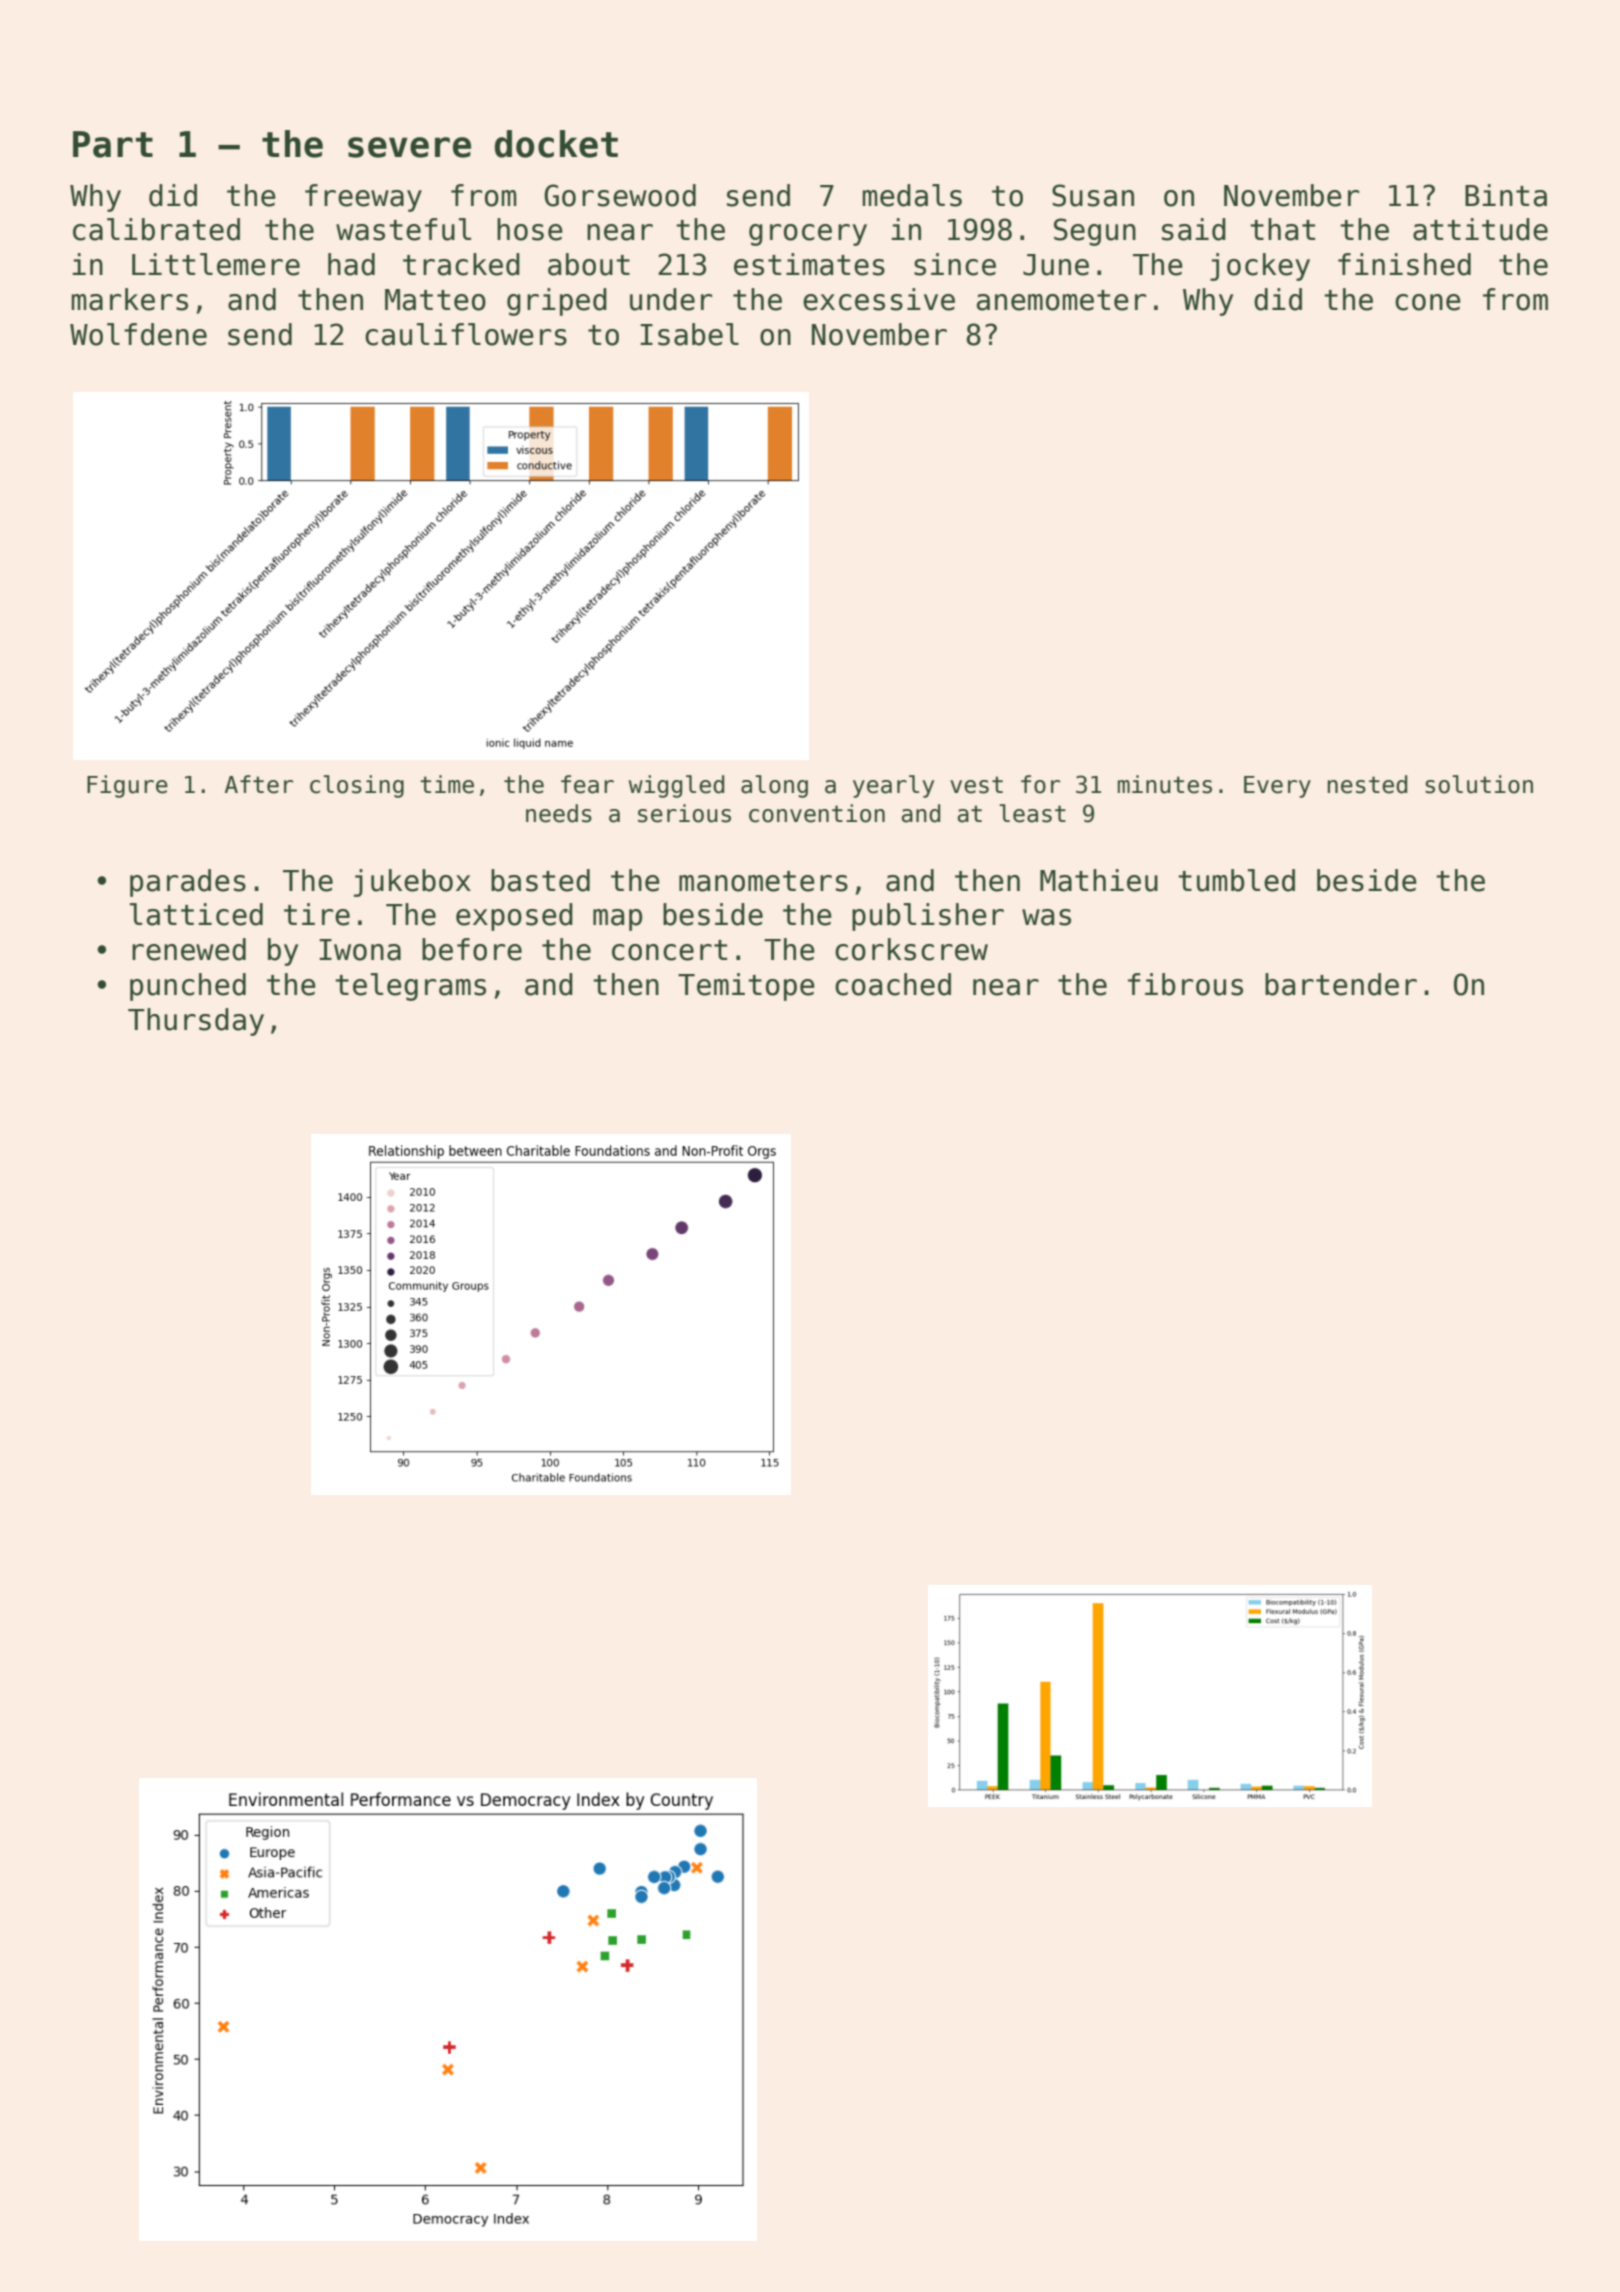 The height and width of the screenshot is (2292, 1620). I want to click on vest, so click(976, 785).
